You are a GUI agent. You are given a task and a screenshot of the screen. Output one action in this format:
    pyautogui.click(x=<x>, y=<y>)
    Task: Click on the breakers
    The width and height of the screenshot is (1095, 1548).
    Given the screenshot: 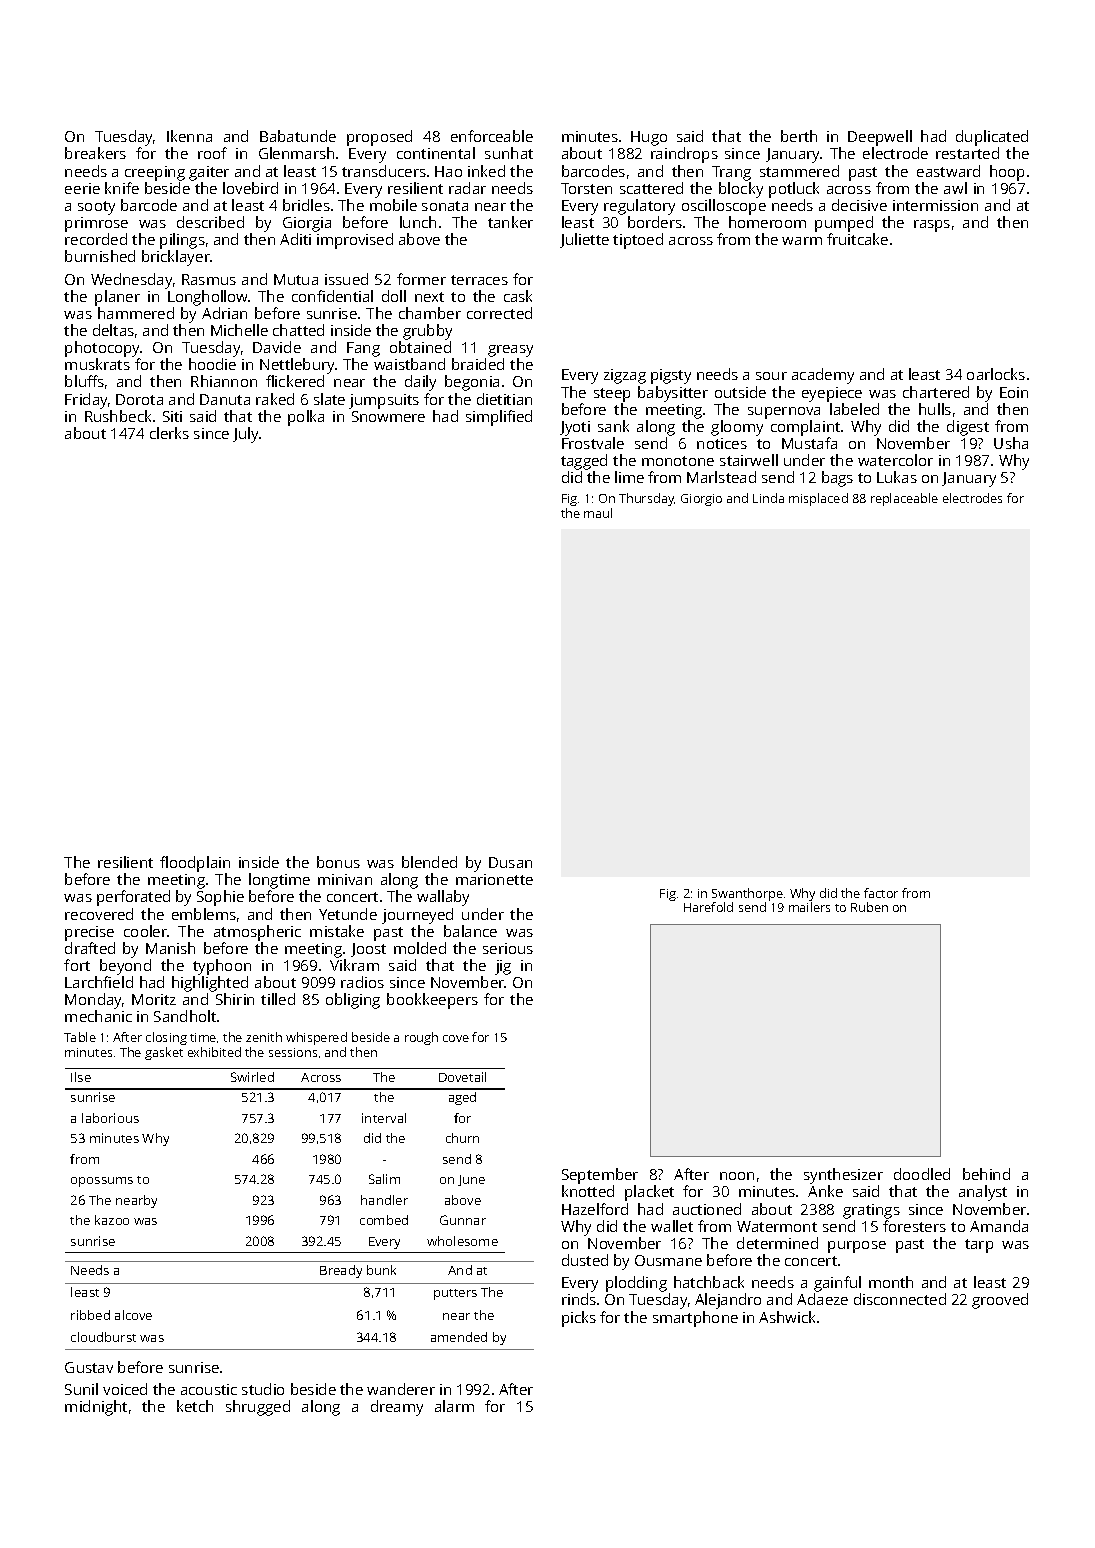 What is the action you would take?
    pyautogui.click(x=95, y=153)
